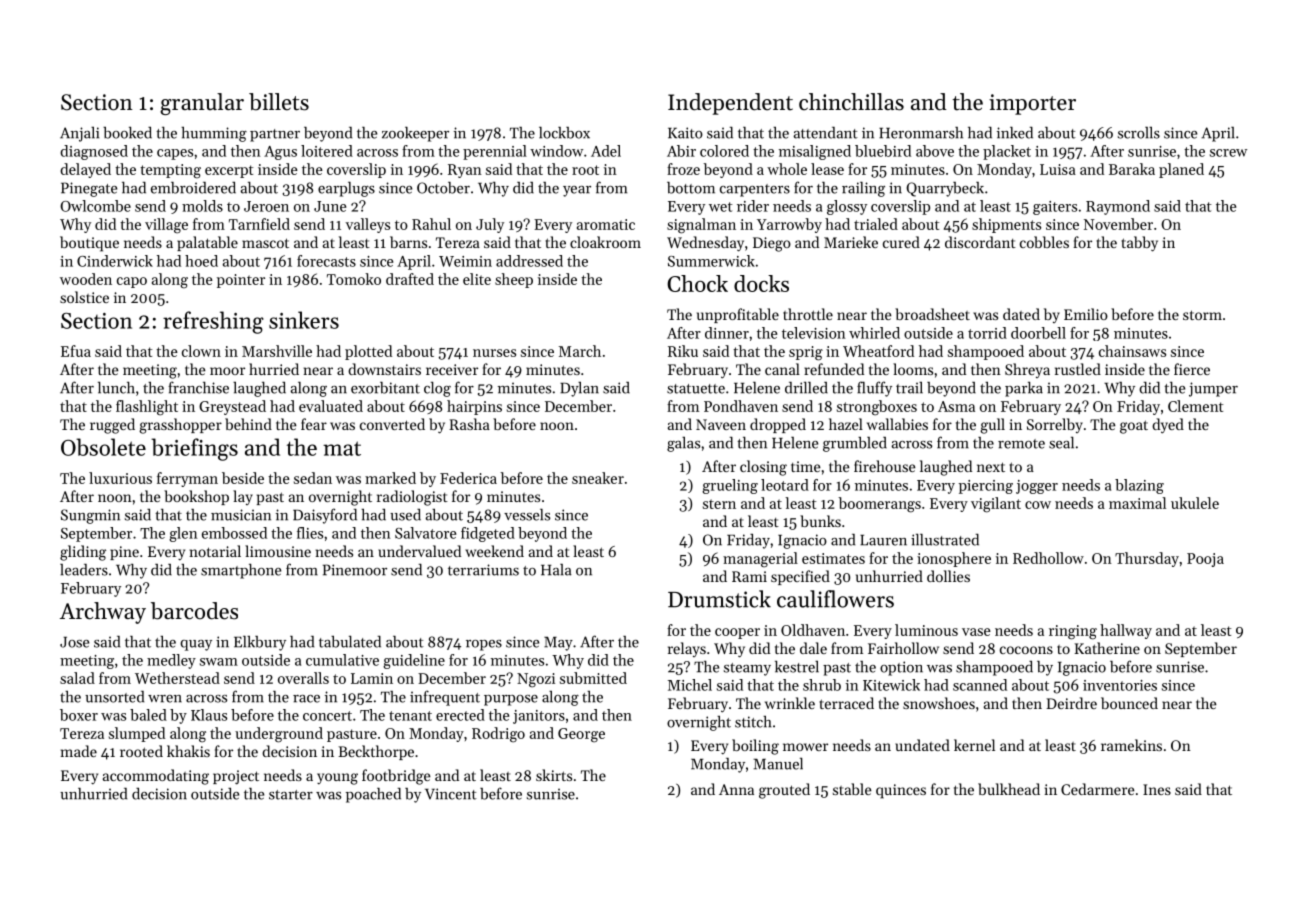 Image resolution: width=1308 pixels, height=924 pixels. What do you see at coordinates (683, 444) in the page?
I see `galas` at bounding box center [683, 444].
